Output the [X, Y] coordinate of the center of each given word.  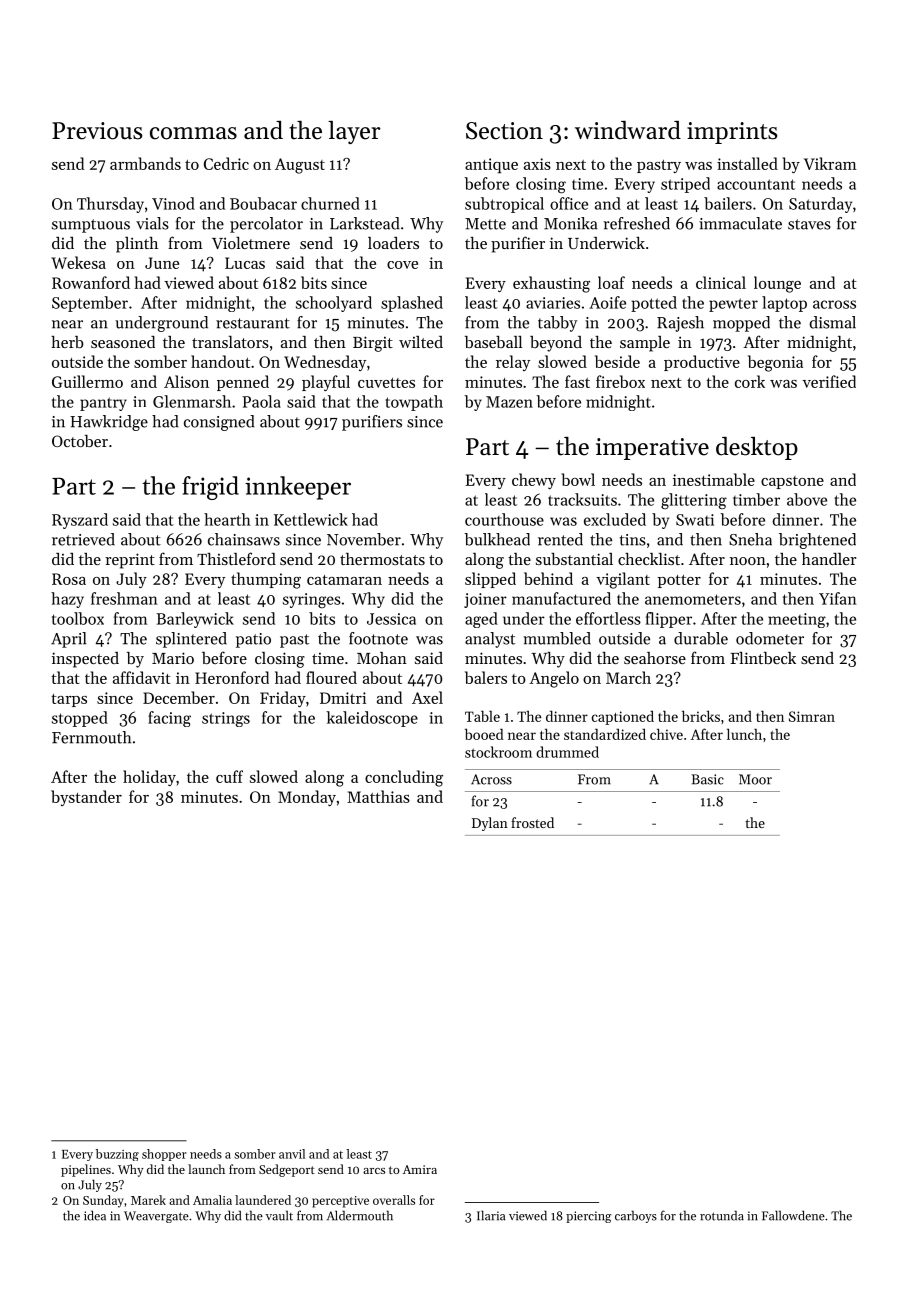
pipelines [86, 1170]
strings [226, 719]
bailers [728, 203]
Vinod [173, 203]
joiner [485, 600]
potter [679, 581]
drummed [567, 752]
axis [537, 164]
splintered [191, 640]
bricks [701, 716]
